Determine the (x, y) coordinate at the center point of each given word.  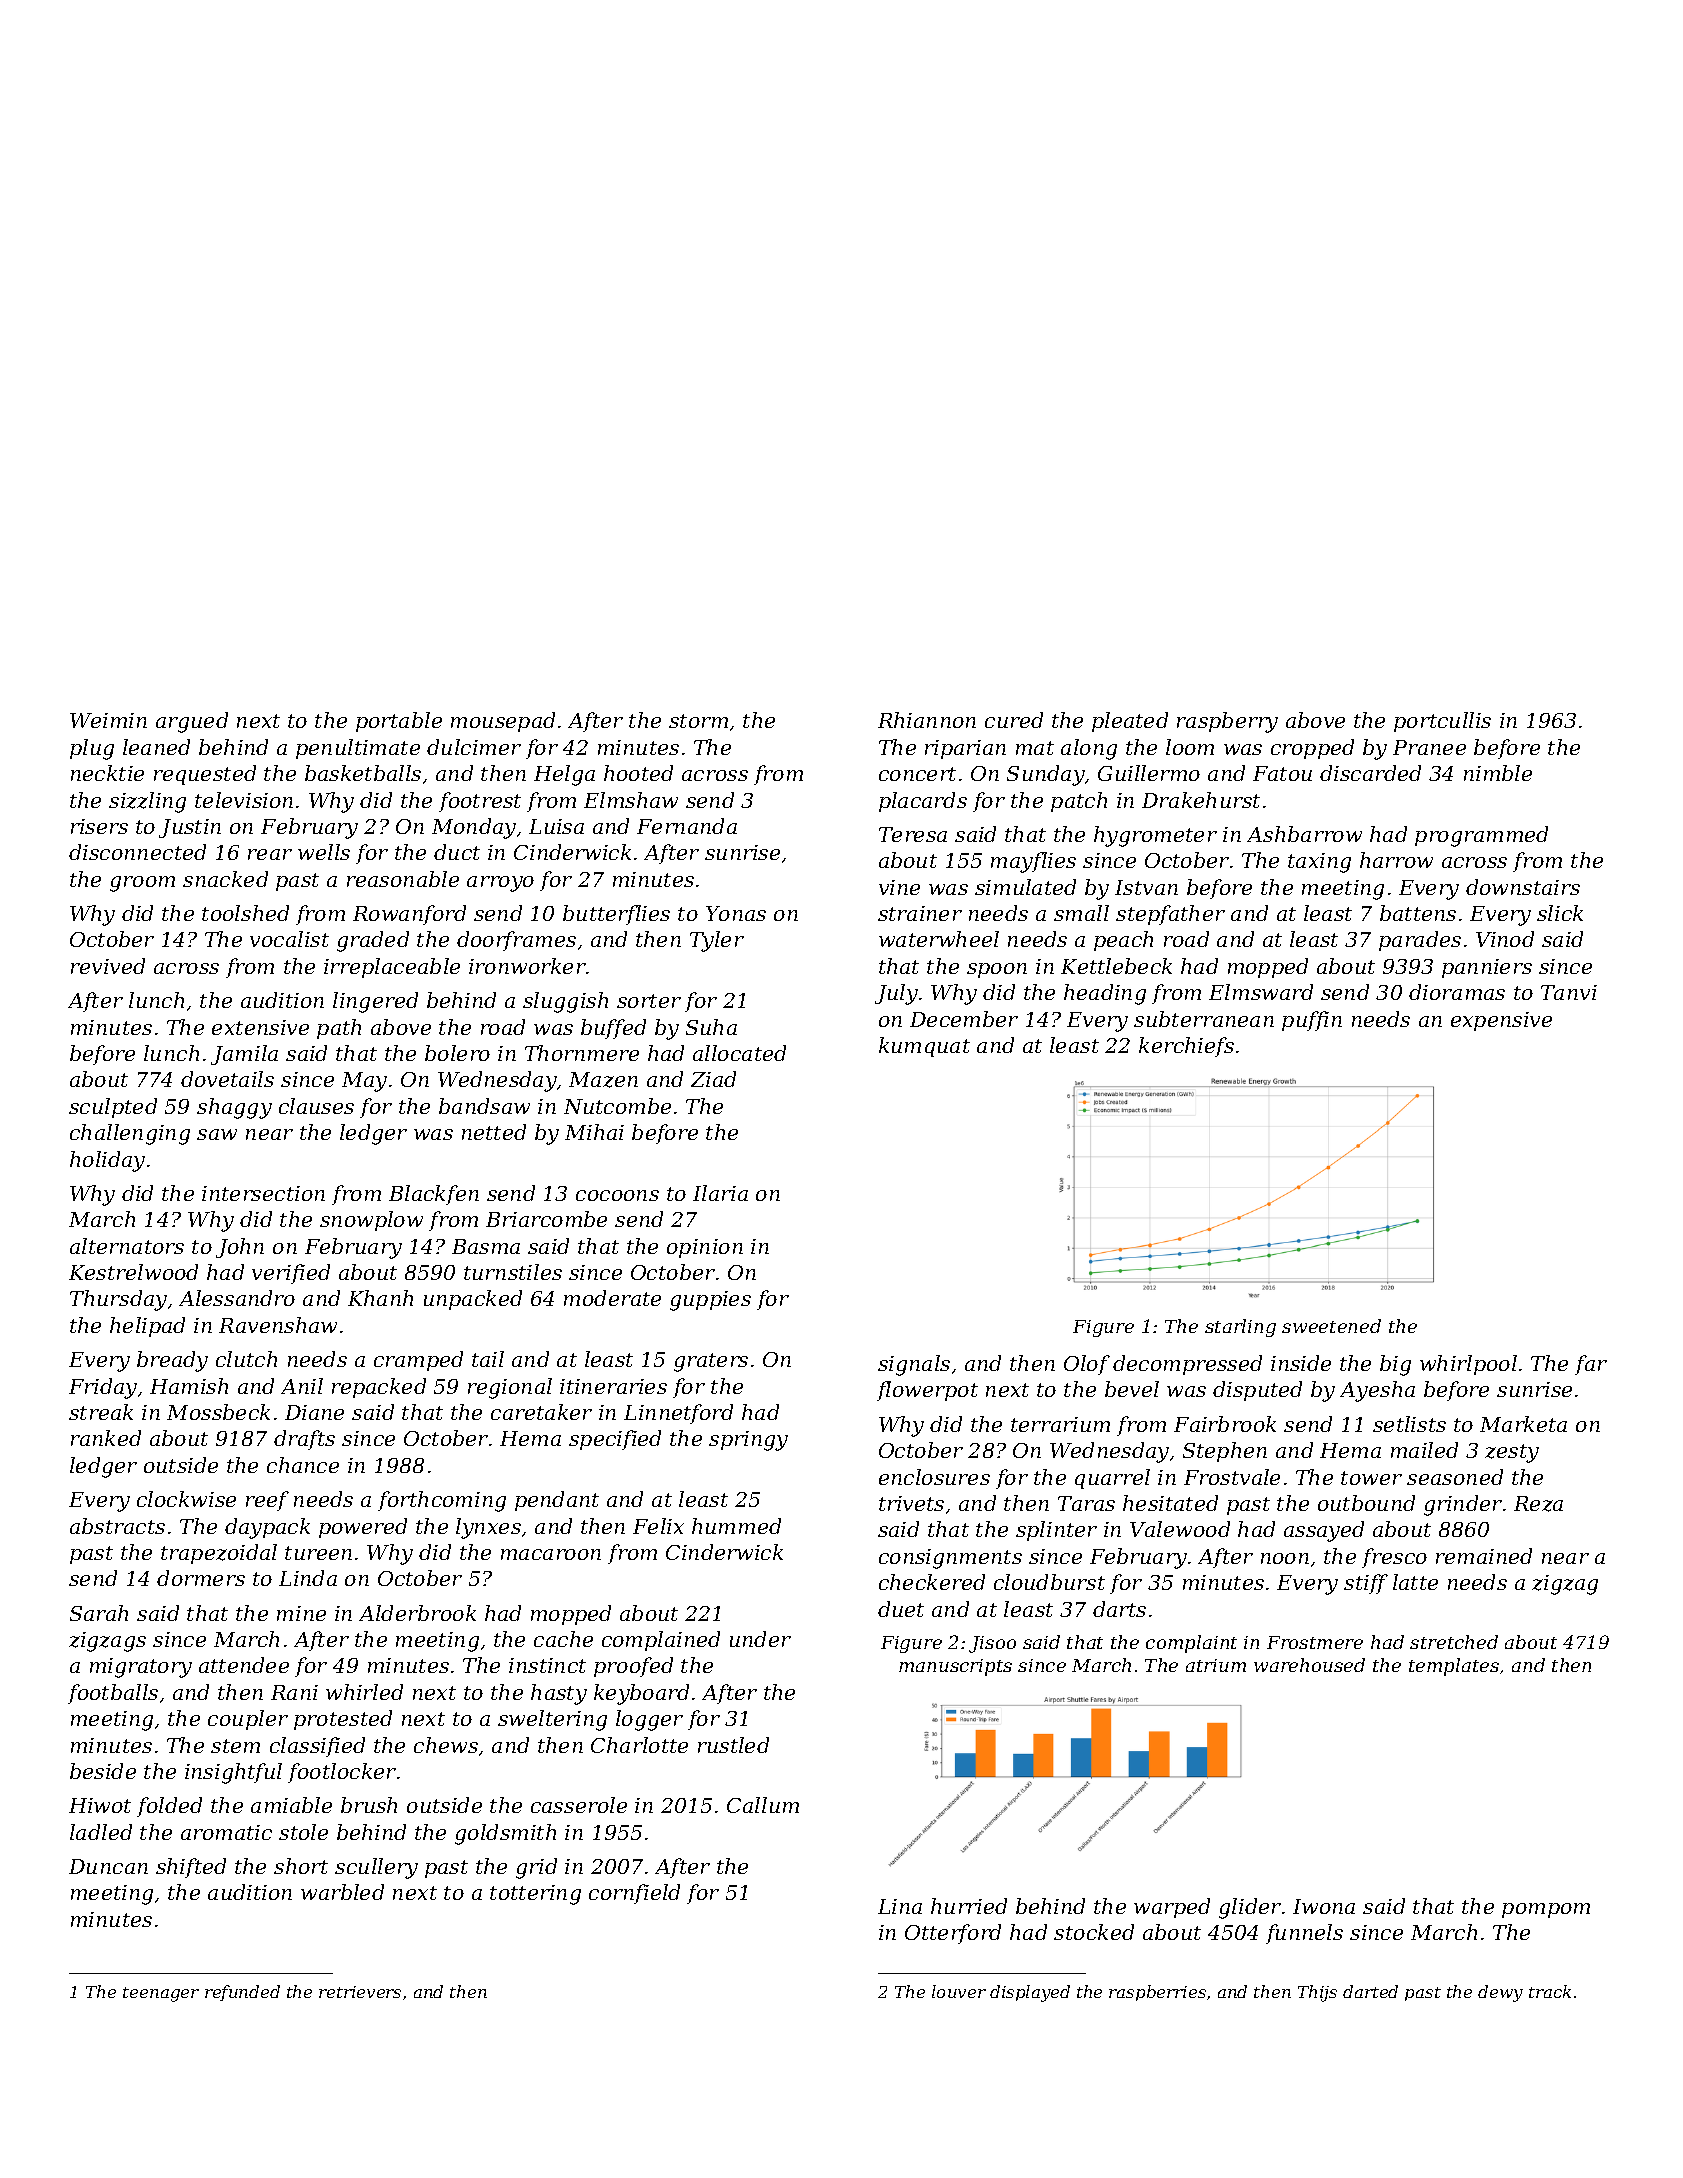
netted (494, 1132)
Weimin (108, 720)
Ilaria (720, 1193)
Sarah (99, 1613)
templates (1454, 1667)
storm (698, 721)
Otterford (953, 1934)
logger (649, 1720)
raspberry (1227, 722)
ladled (101, 1832)
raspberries (1157, 1993)
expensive (1501, 1021)
